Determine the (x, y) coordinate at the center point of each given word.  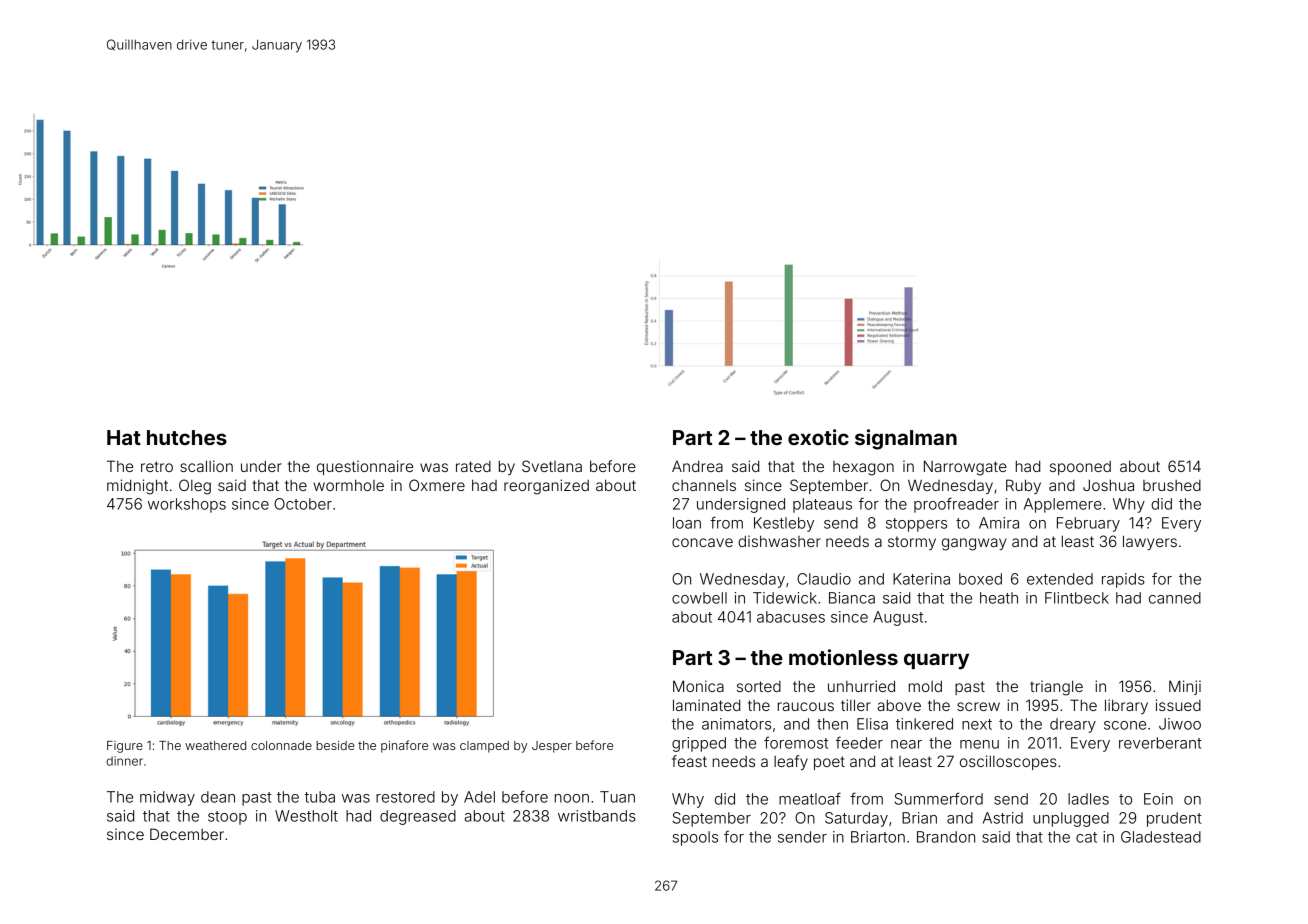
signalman (906, 439)
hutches (187, 437)
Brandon (946, 837)
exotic (818, 437)
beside (335, 745)
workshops (187, 505)
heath (999, 598)
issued (1178, 705)
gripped (699, 744)
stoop (227, 818)
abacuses (791, 617)
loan (687, 523)
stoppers (916, 525)
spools (695, 838)
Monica (698, 686)
